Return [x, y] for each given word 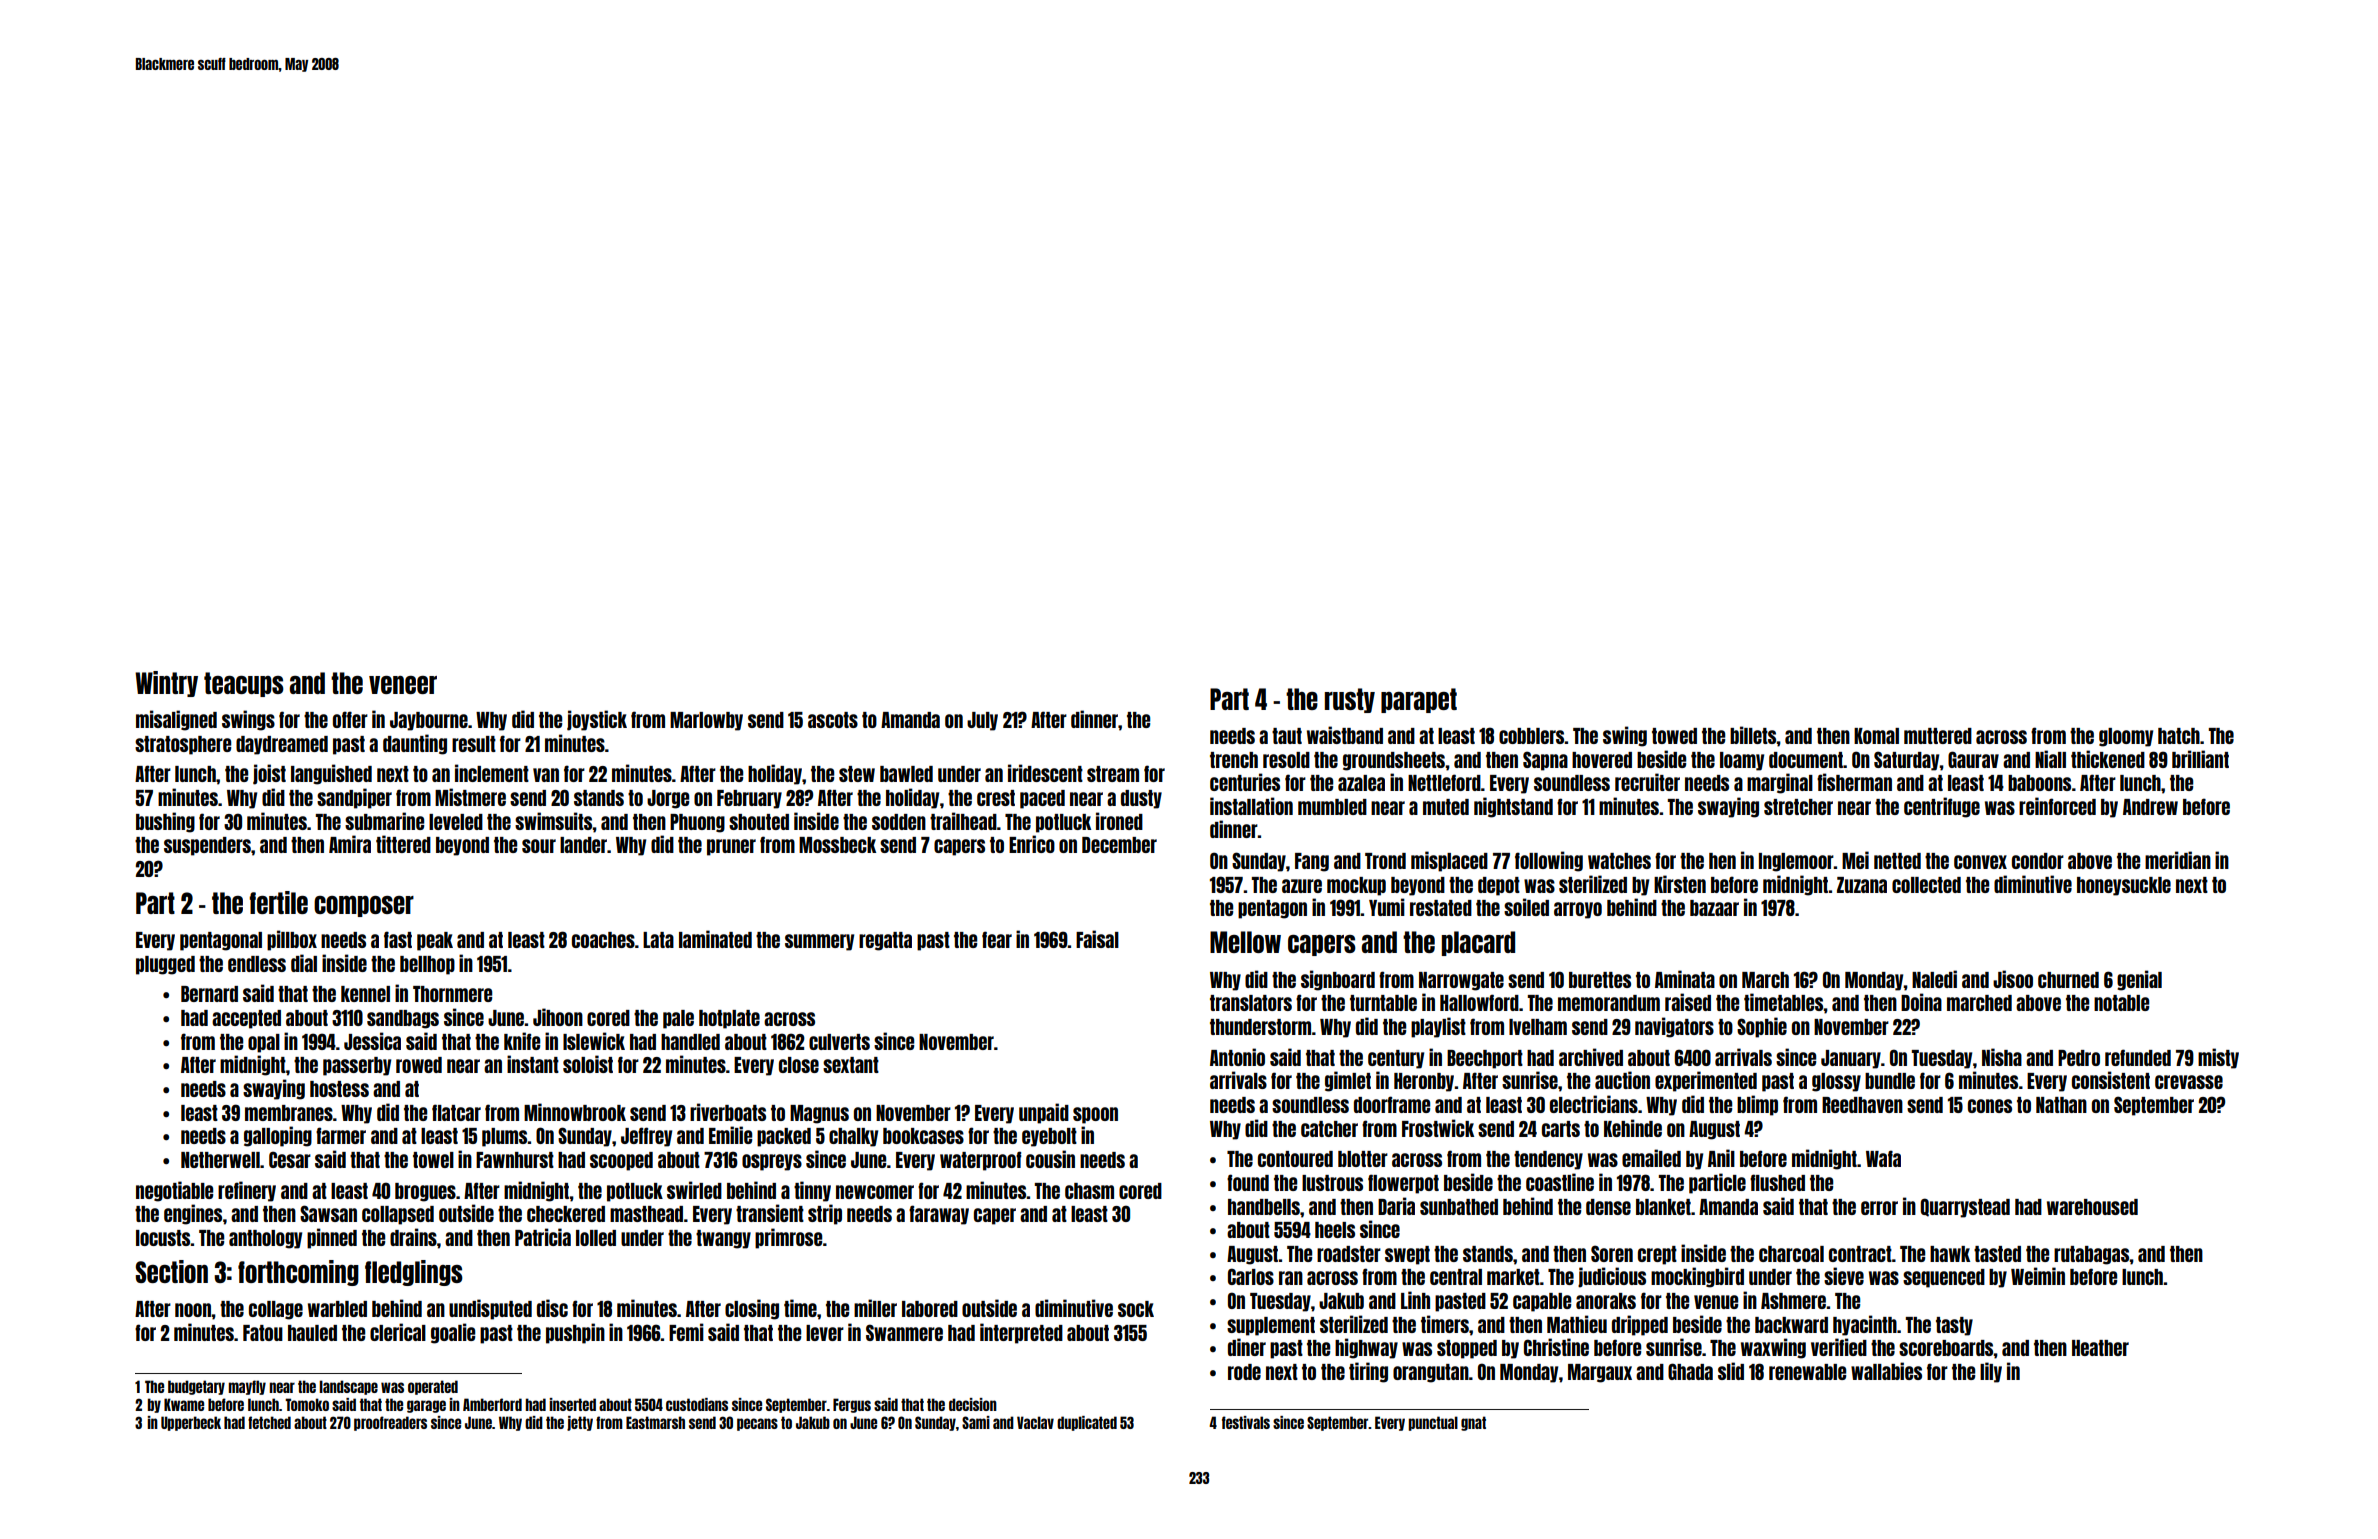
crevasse [2189, 1082]
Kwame [184, 1404]
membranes [289, 1113]
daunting [415, 744]
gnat [1473, 1423]
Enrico [1032, 844]
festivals [1246, 1422]
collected [1926, 885]
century [1396, 1059]
